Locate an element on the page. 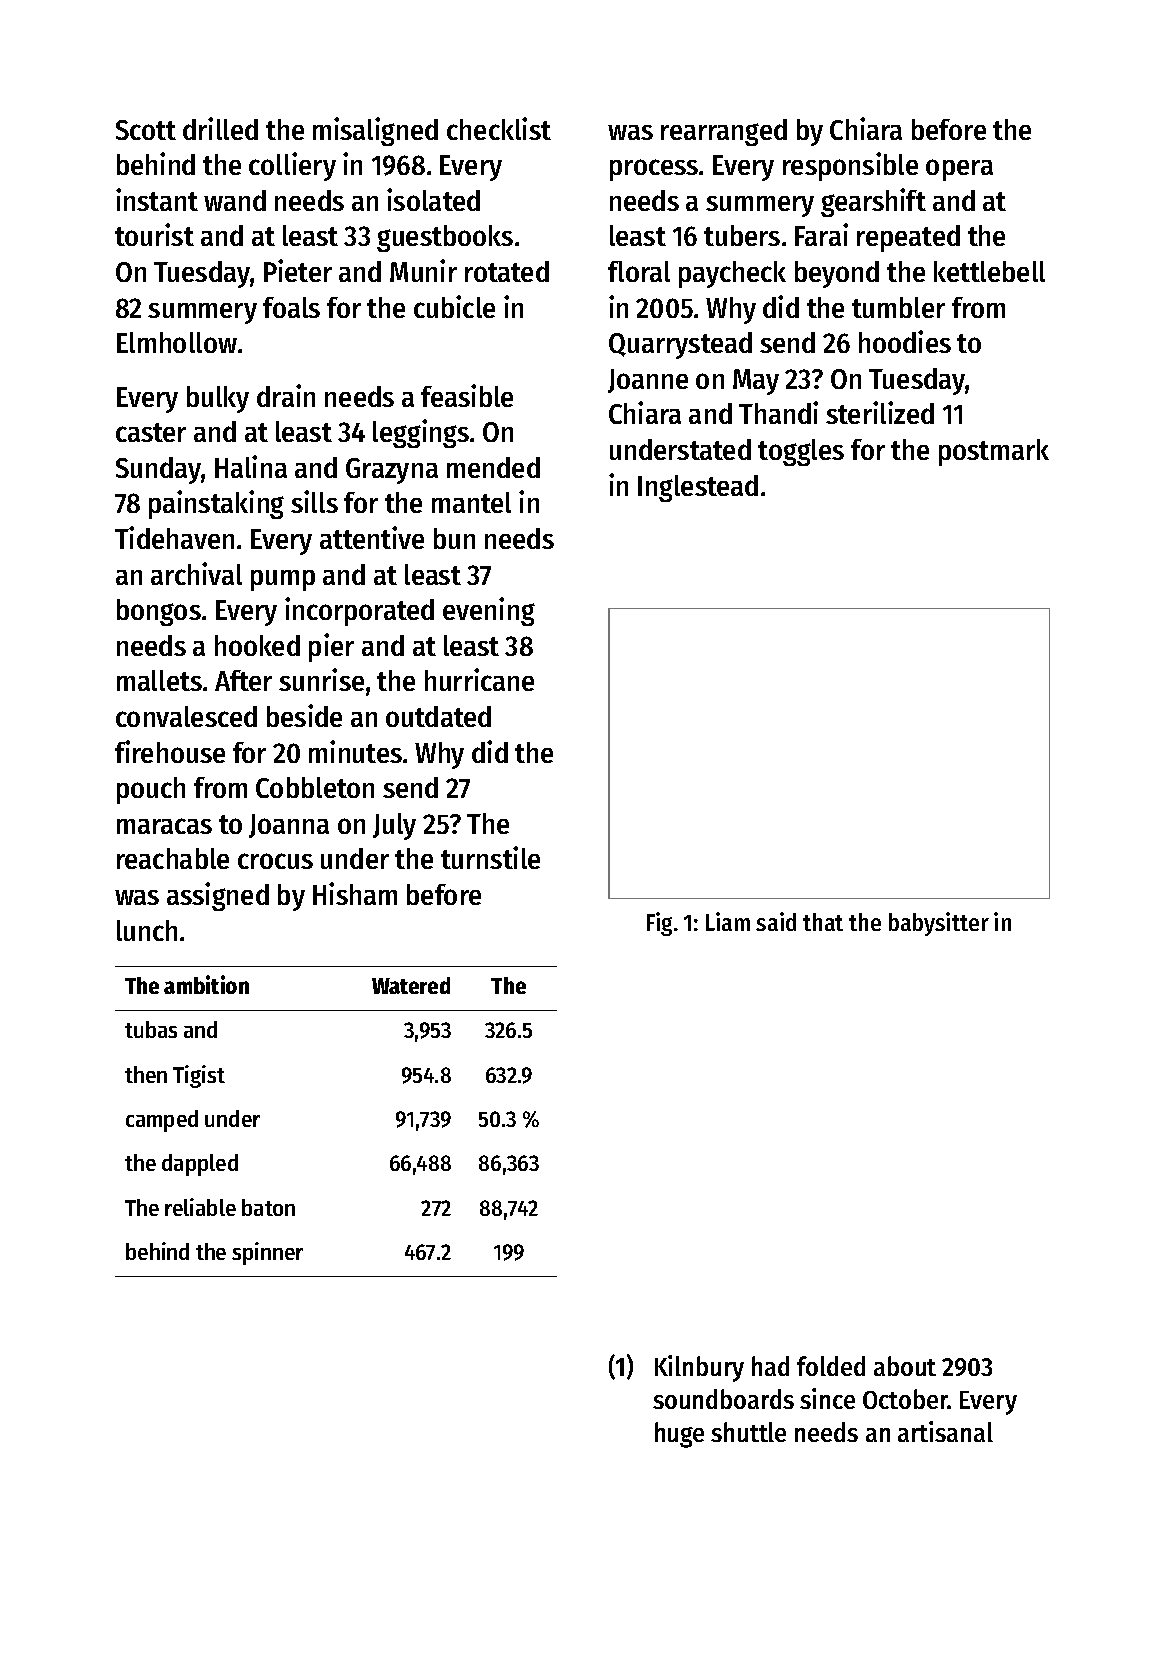  spinner is located at coordinates (267, 1253).
